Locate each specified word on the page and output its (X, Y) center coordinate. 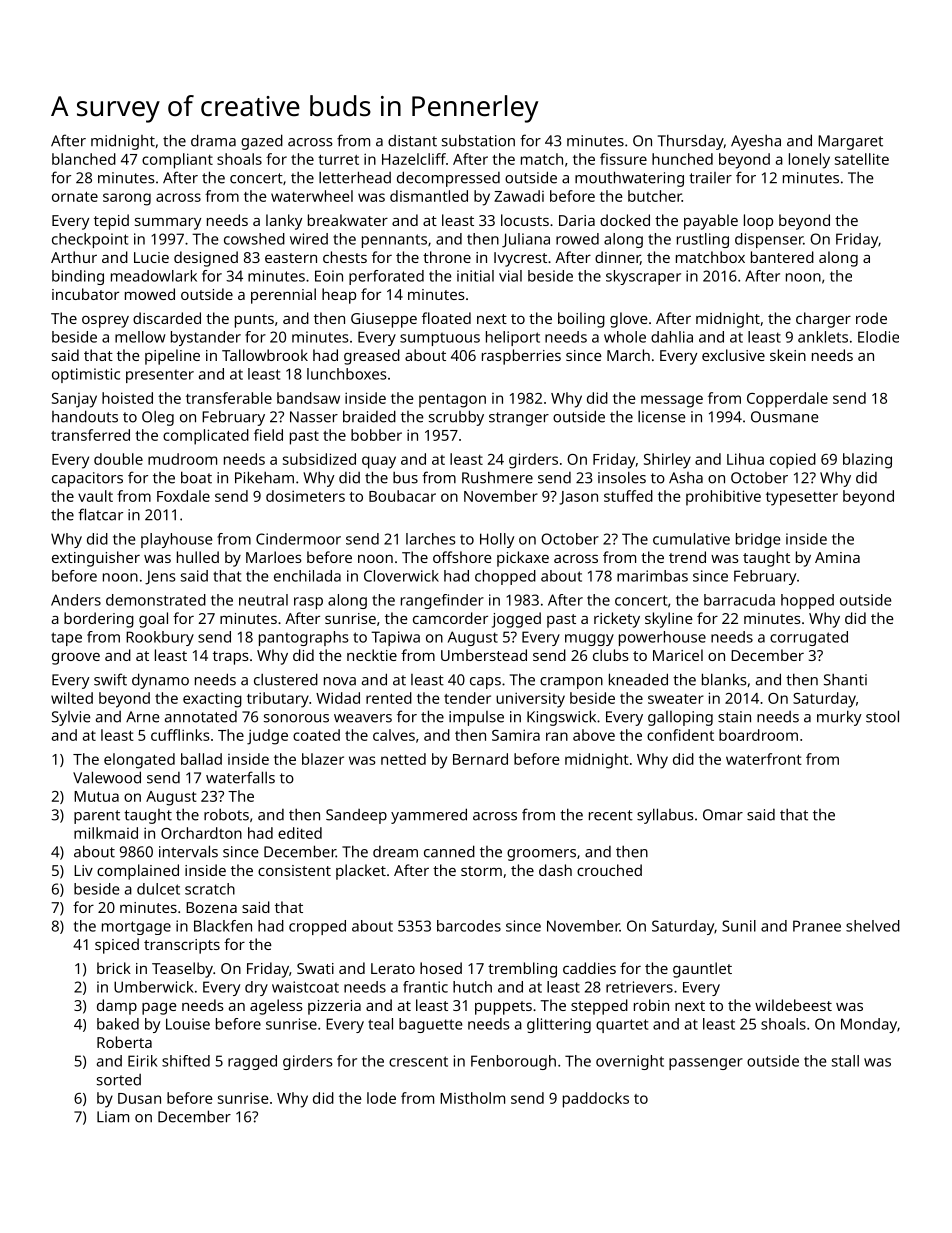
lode (381, 1098)
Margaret (850, 142)
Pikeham (264, 477)
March (628, 355)
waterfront (764, 759)
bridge (758, 540)
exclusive (733, 355)
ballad (201, 759)
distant (412, 141)
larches (431, 539)
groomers (541, 855)
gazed (262, 142)
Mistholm (472, 1098)
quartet (622, 1026)
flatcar (100, 514)
